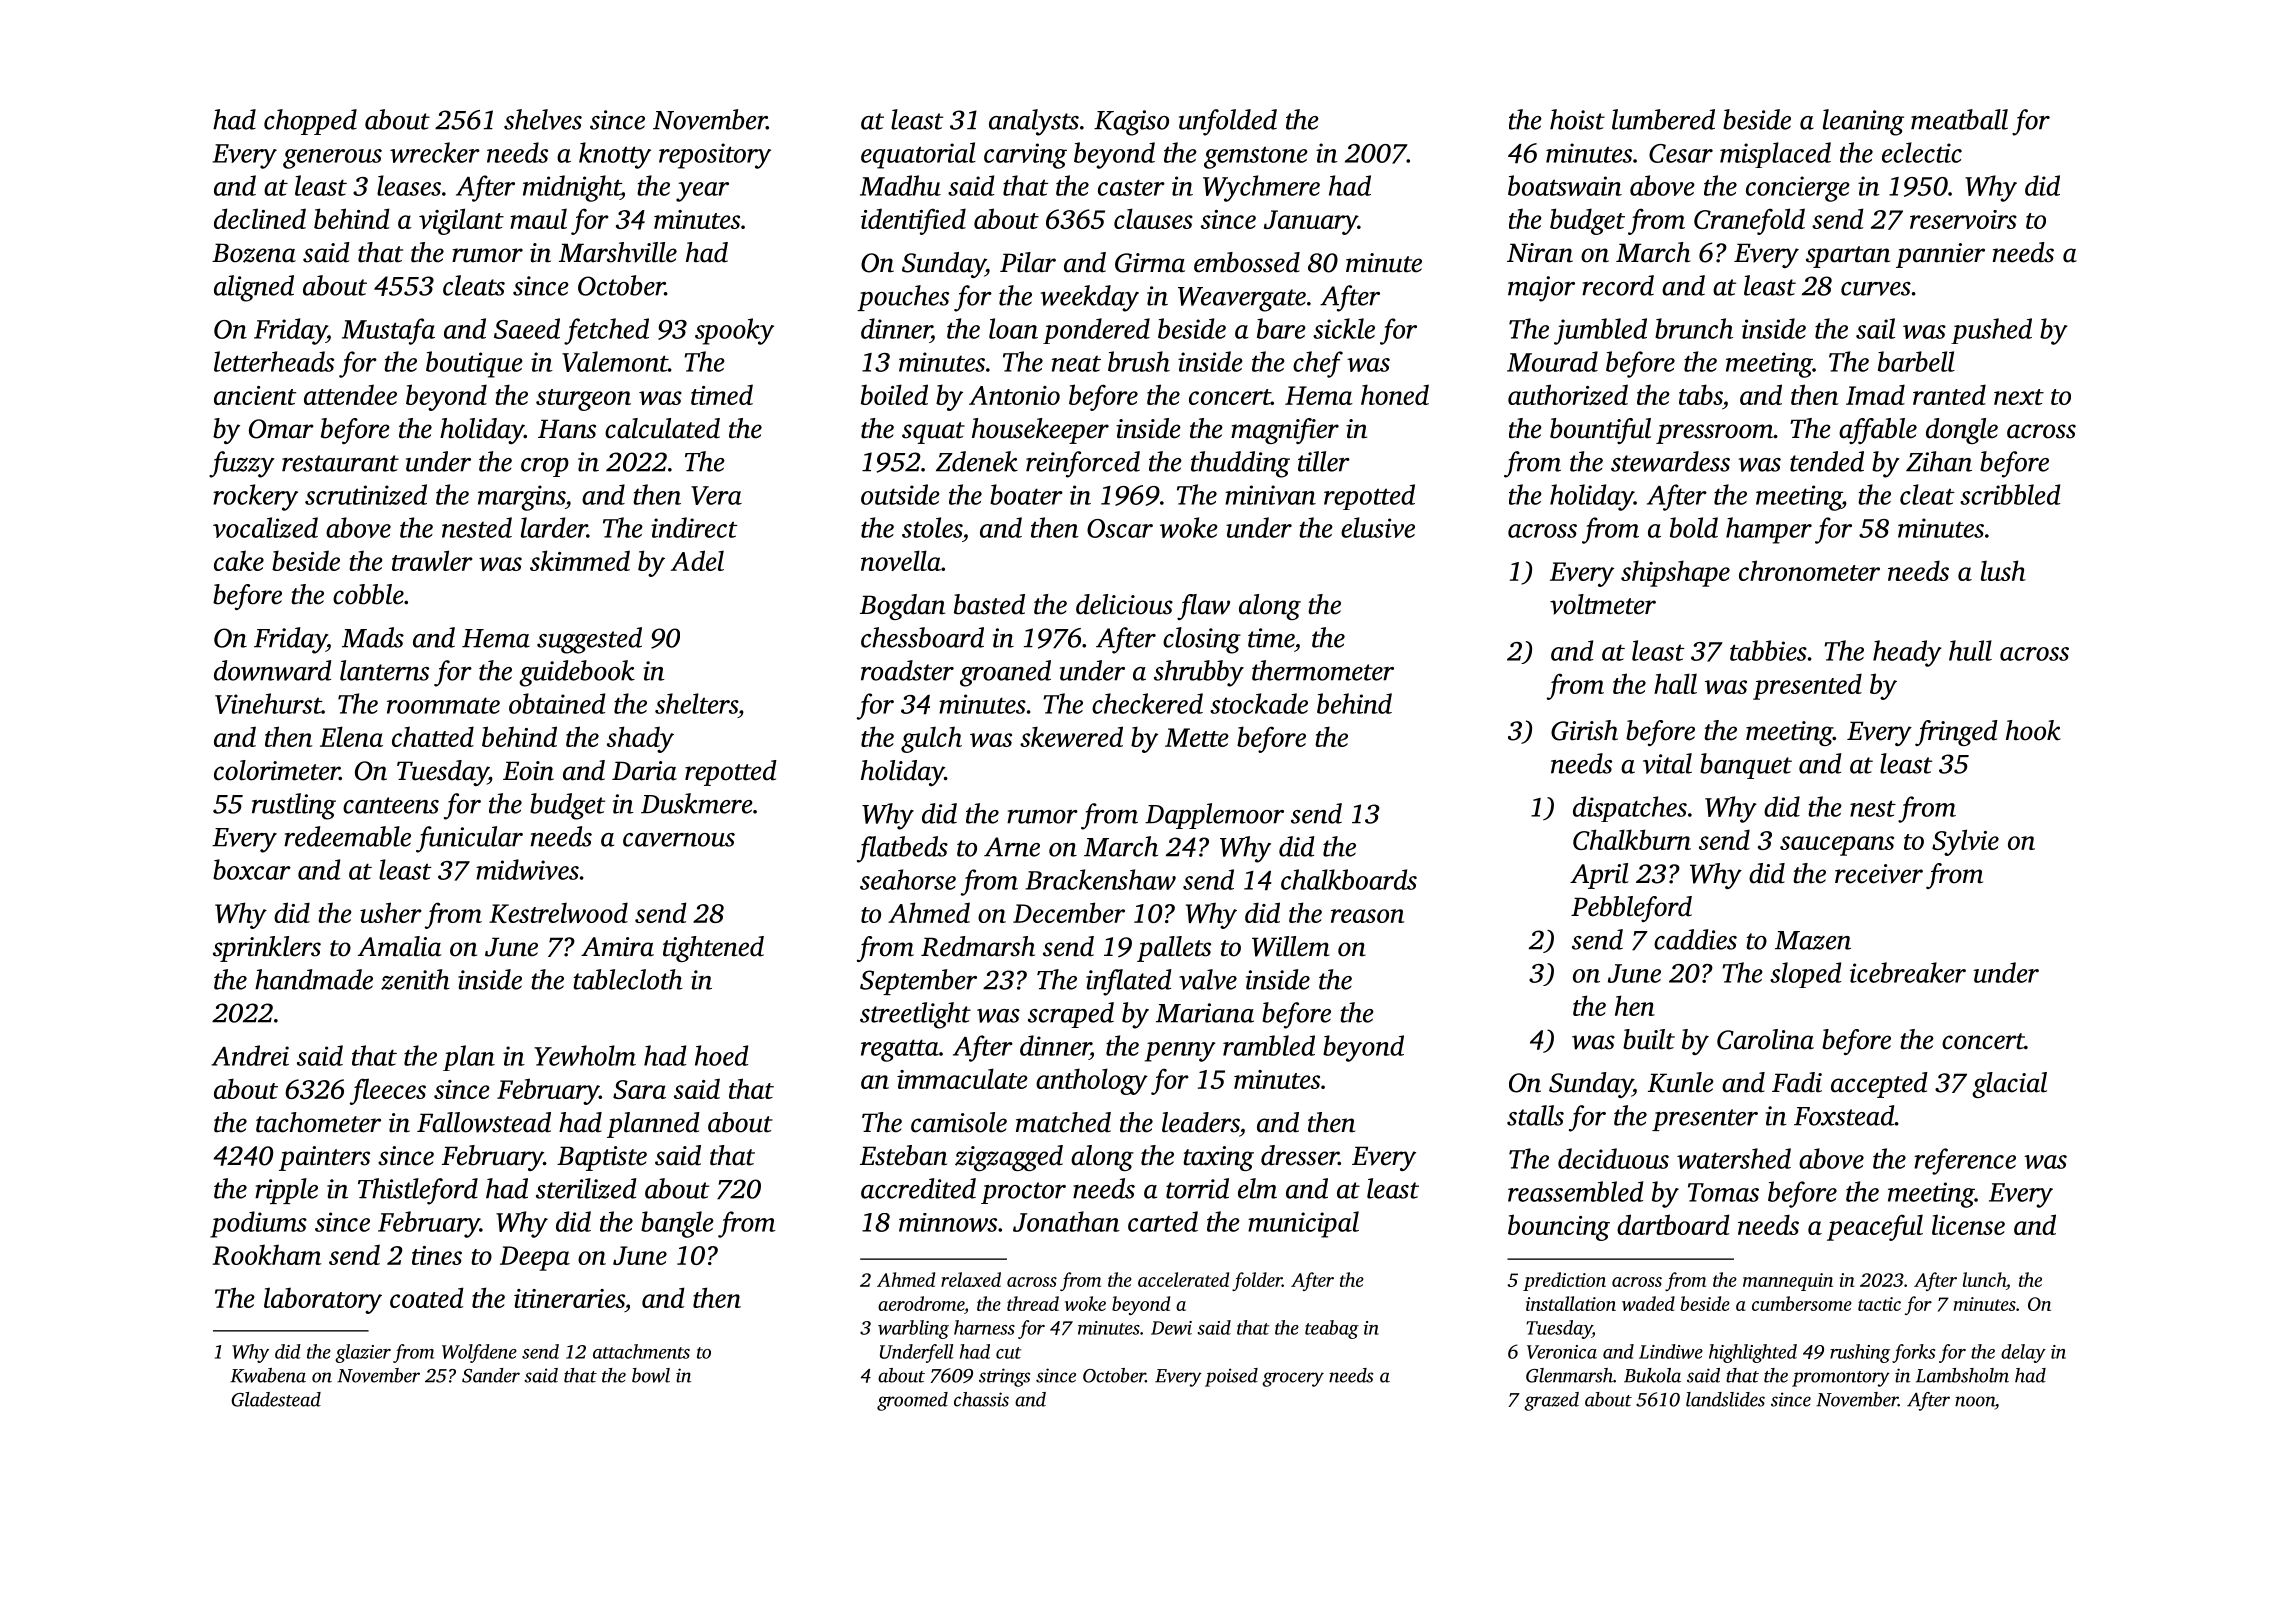 The image size is (2292, 1620). I want to click on tablecloth, so click(628, 979).
